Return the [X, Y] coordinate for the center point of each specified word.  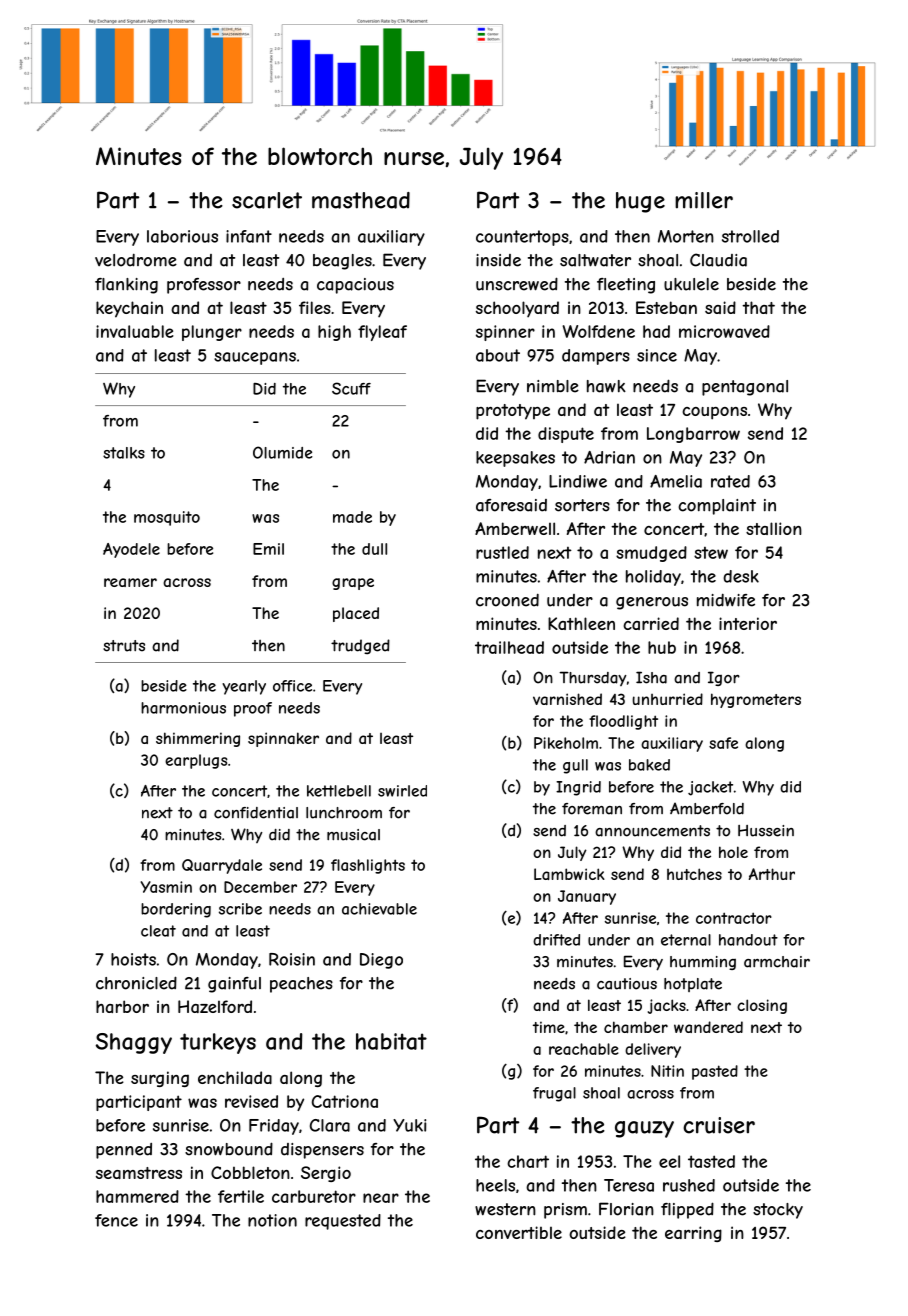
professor [204, 286]
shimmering [198, 739]
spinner [505, 333]
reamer [130, 582]
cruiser [719, 1125]
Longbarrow [693, 435]
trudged [360, 647]
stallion [774, 528]
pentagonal [745, 388]
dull [374, 549]
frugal [554, 1094]
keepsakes [515, 459]
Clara [330, 1125]
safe [723, 743]
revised [251, 1101]
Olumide [283, 452]
